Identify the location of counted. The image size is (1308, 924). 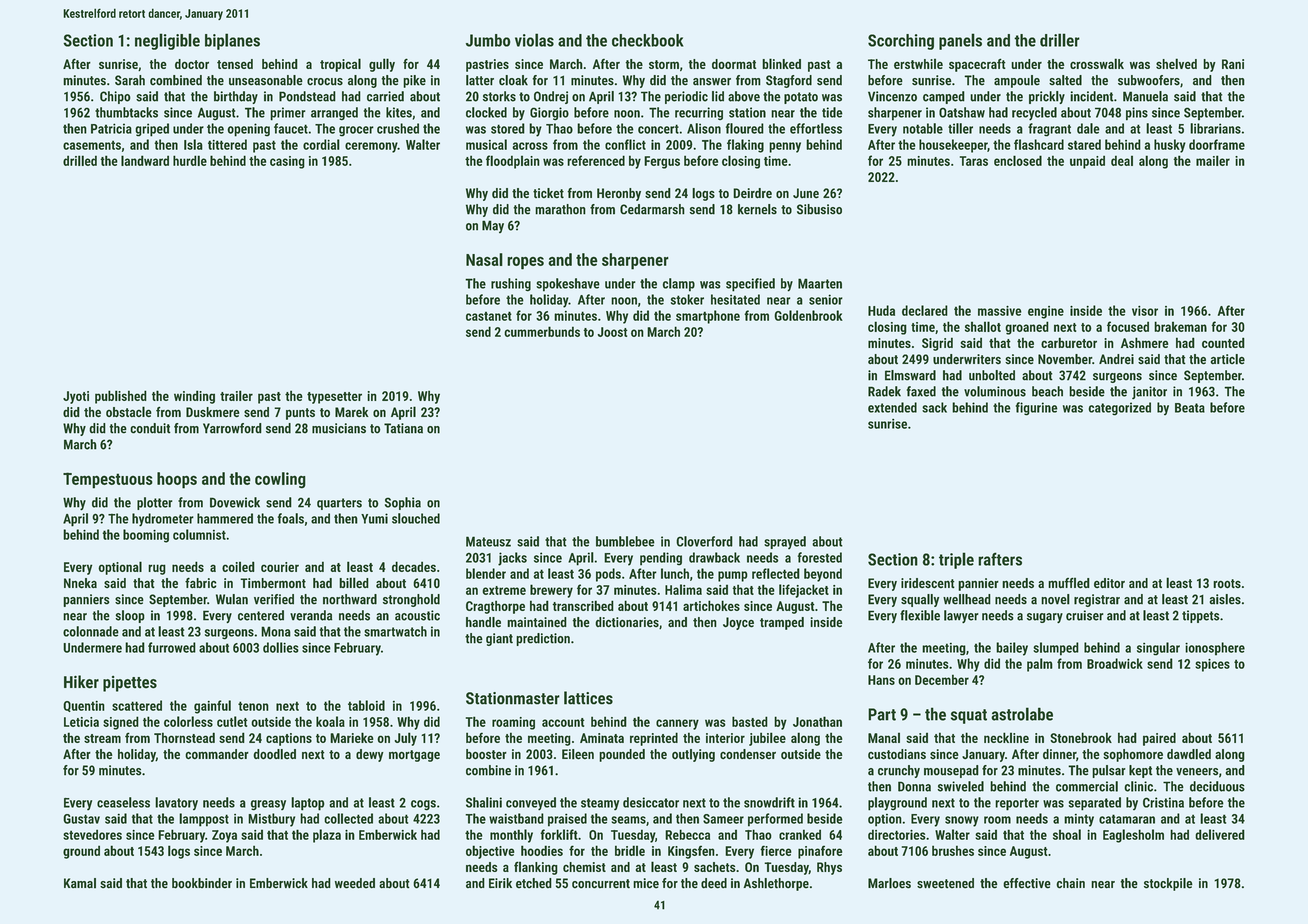
(1223, 342).
